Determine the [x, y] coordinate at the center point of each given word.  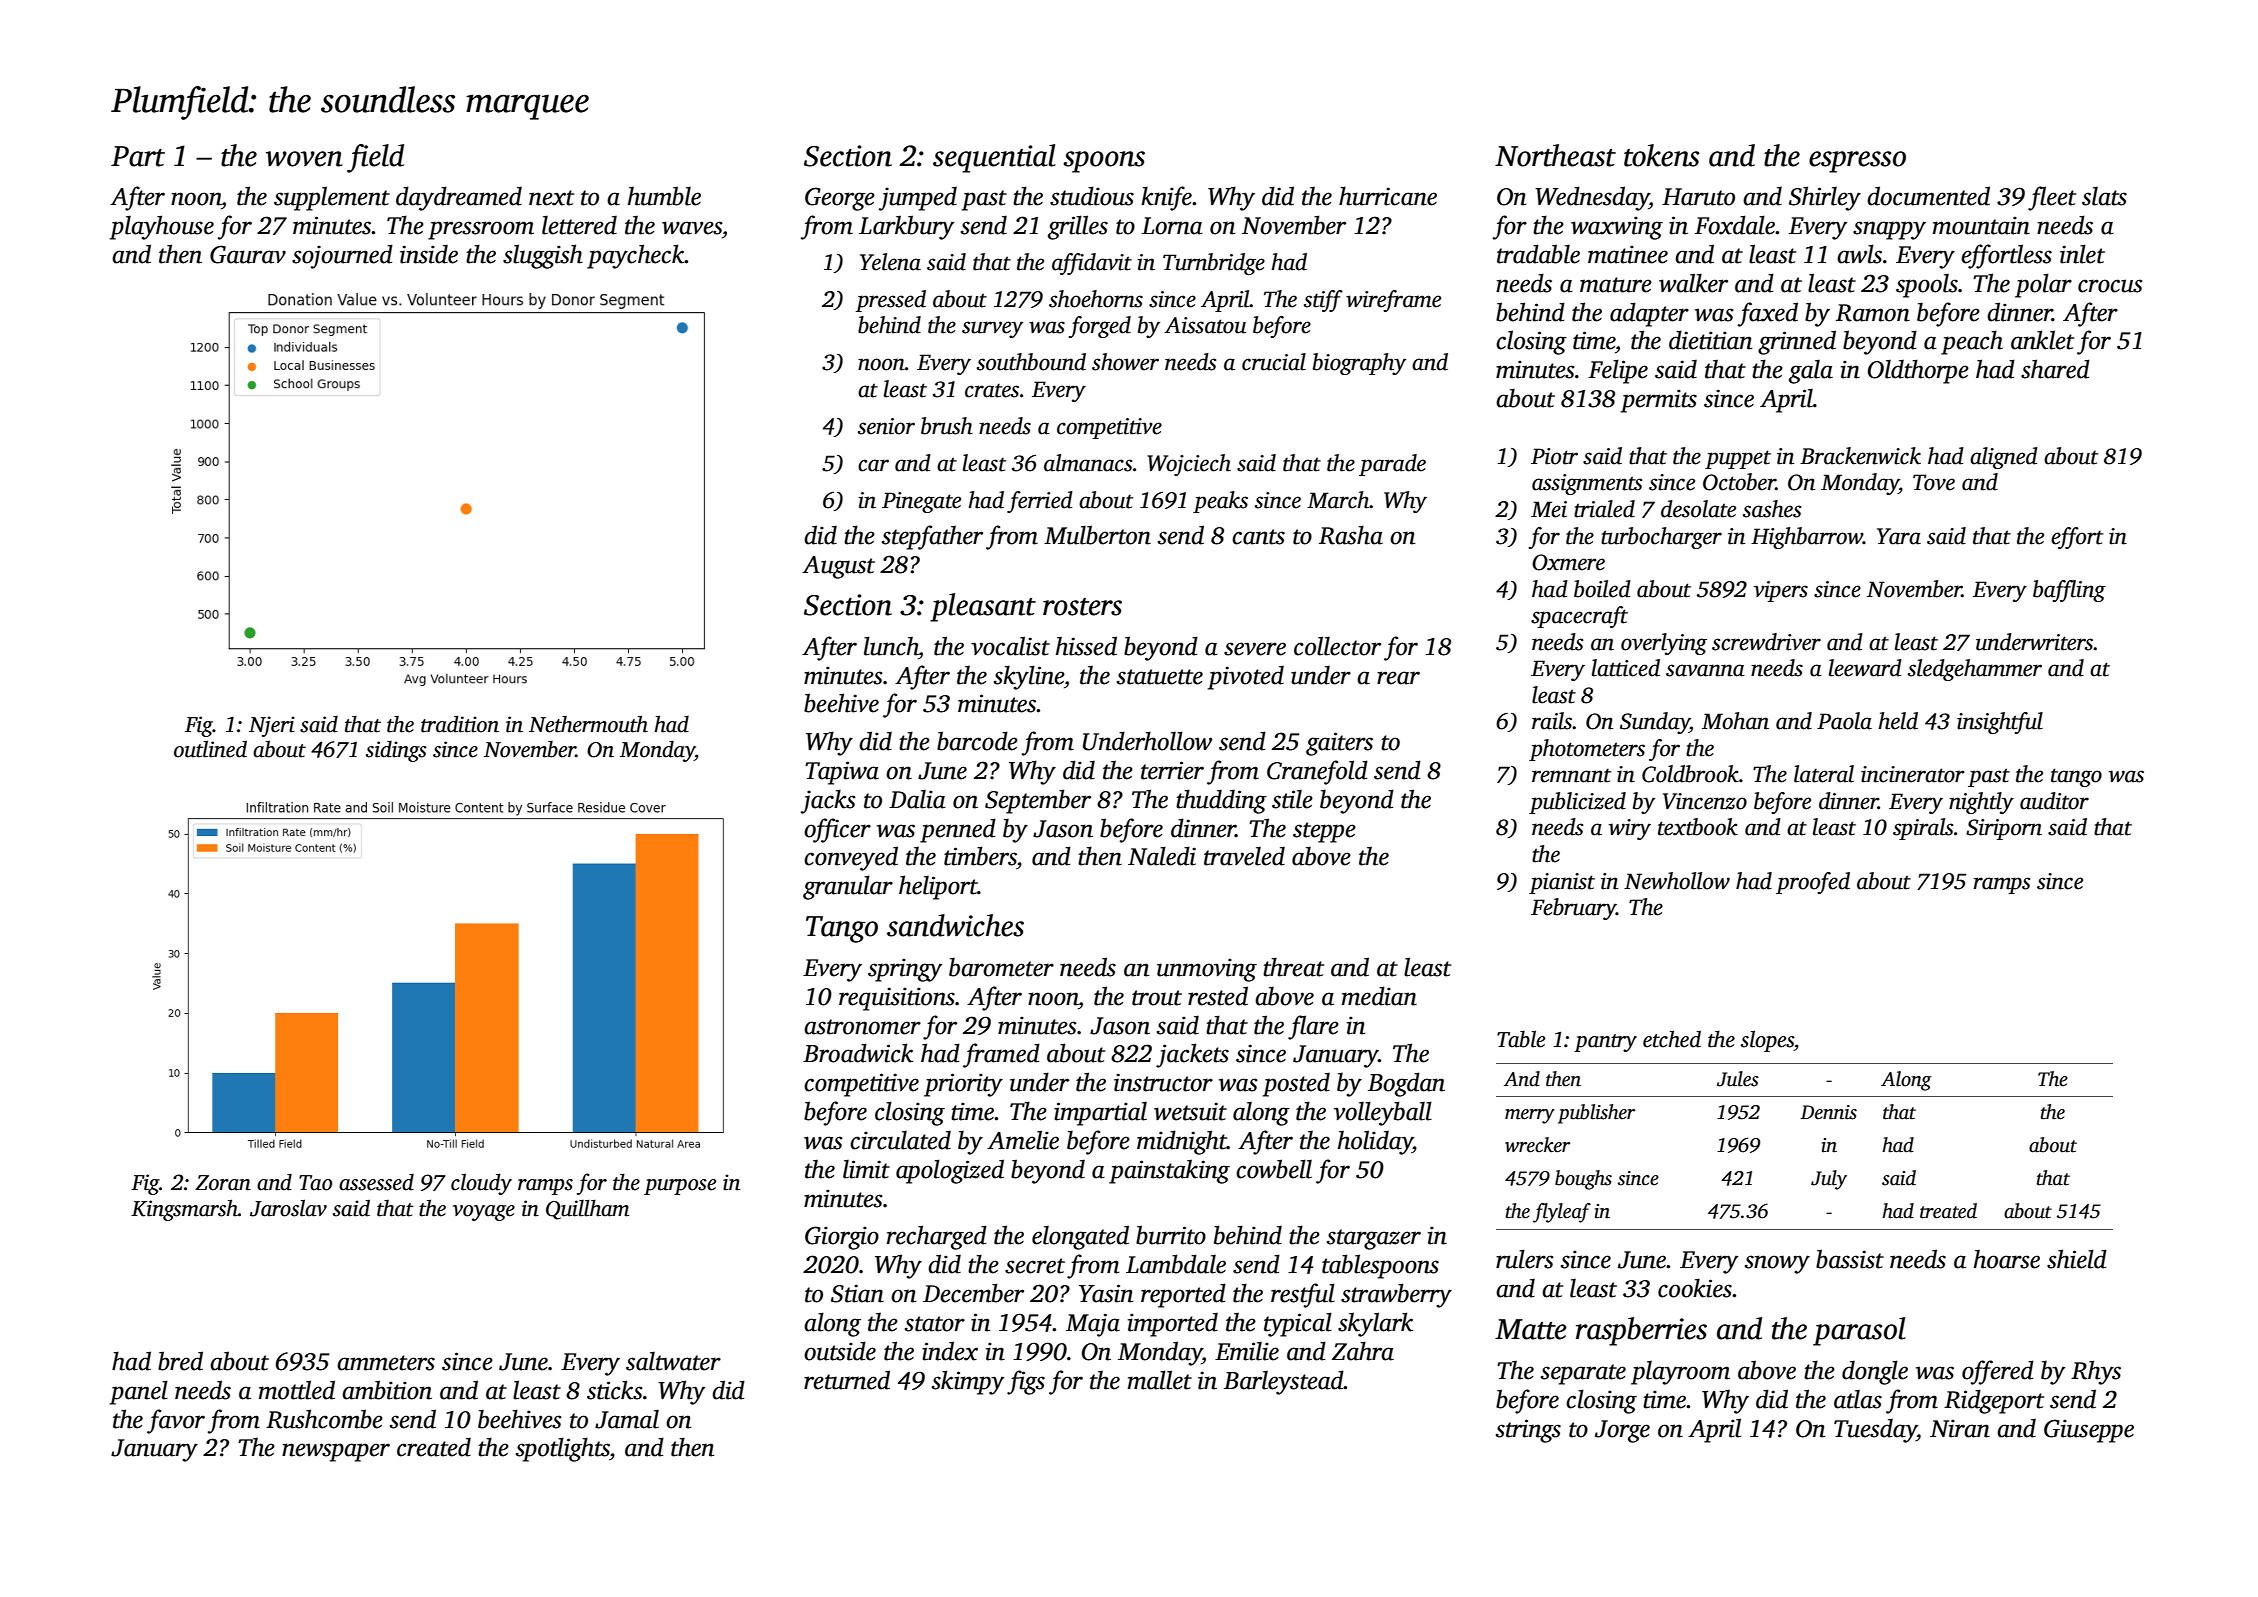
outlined [210, 749]
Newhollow [1677, 881]
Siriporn [2004, 829]
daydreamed [459, 198]
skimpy [968, 1382]
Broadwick [858, 1053]
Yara [1899, 536]
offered [1998, 1372]
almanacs [1088, 463]
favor [176, 1421]
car [873, 465]
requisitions [897, 999]
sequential [994, 158]
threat [1293, 967]
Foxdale [1735, 225]
